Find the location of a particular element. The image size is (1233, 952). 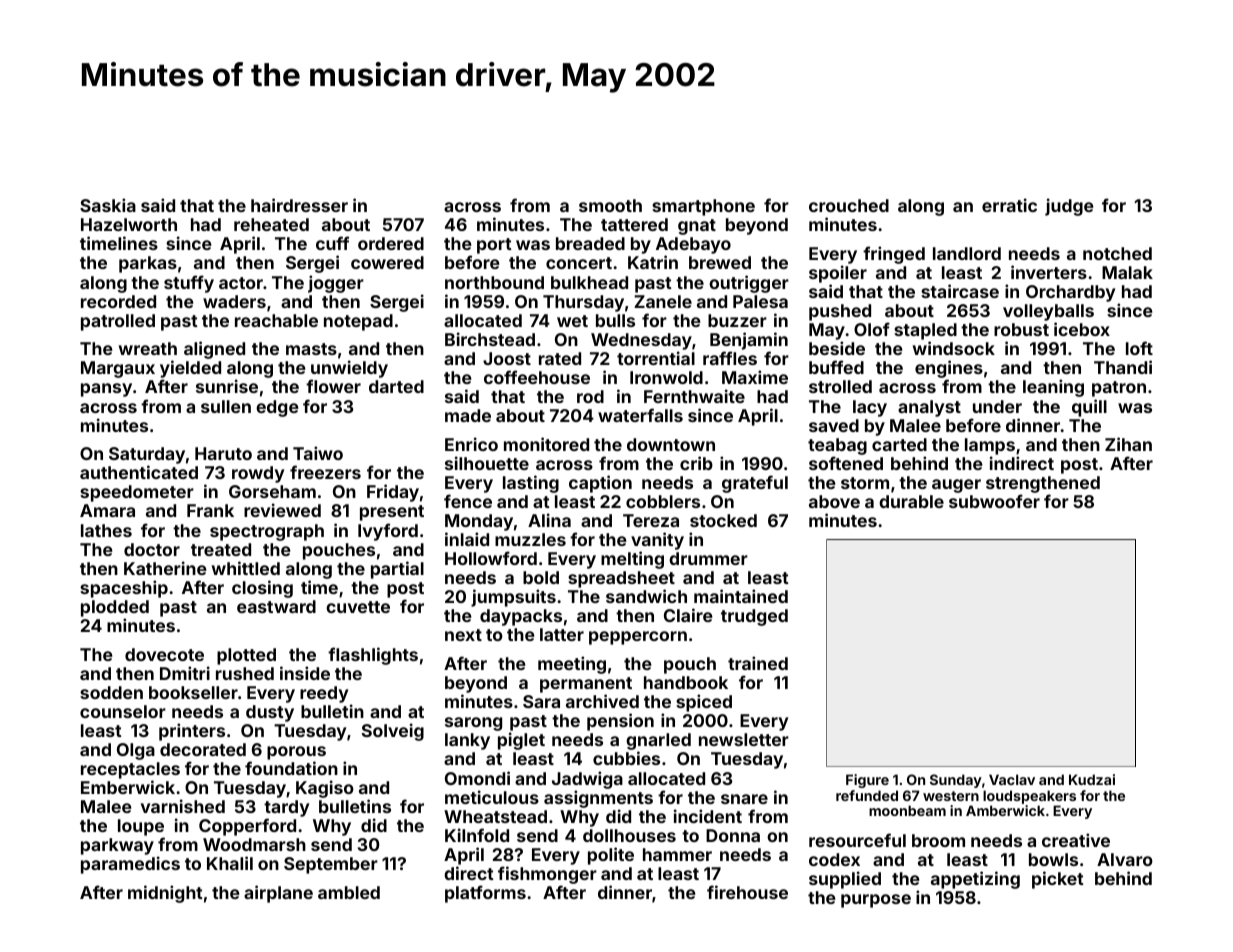

counselor is located at coordinates (123, 711).
